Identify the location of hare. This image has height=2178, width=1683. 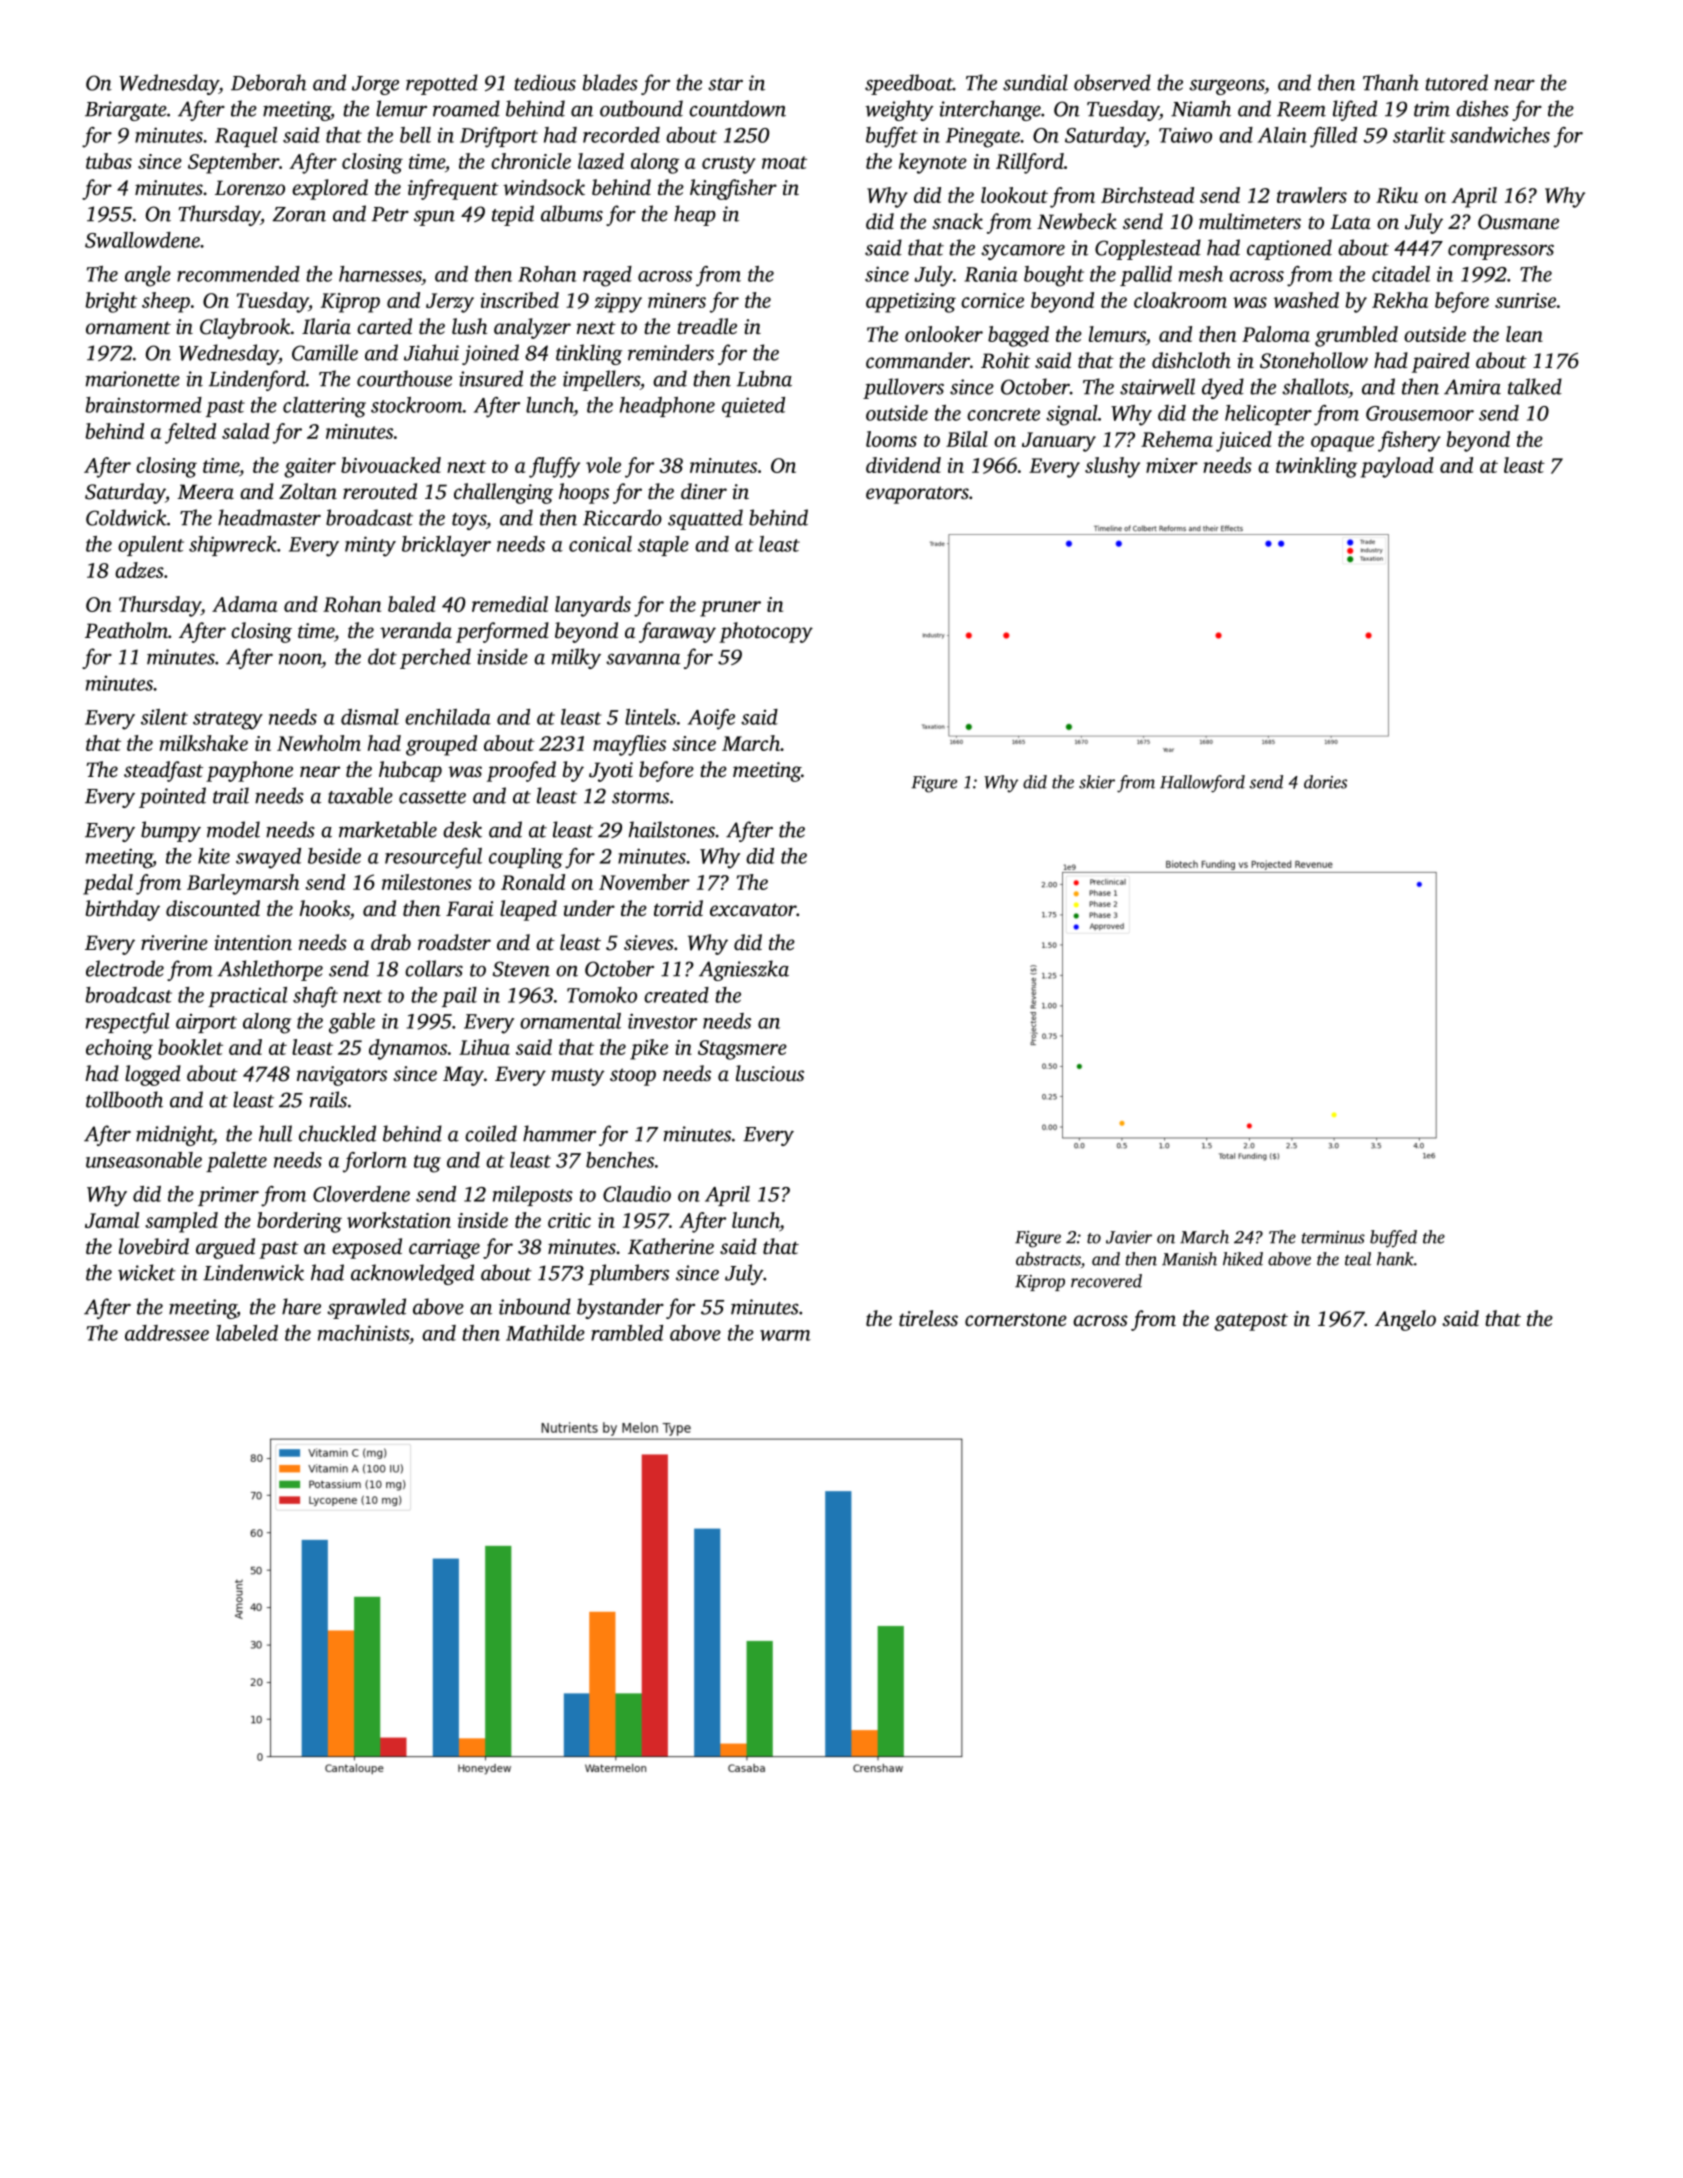
(301, 1306).
